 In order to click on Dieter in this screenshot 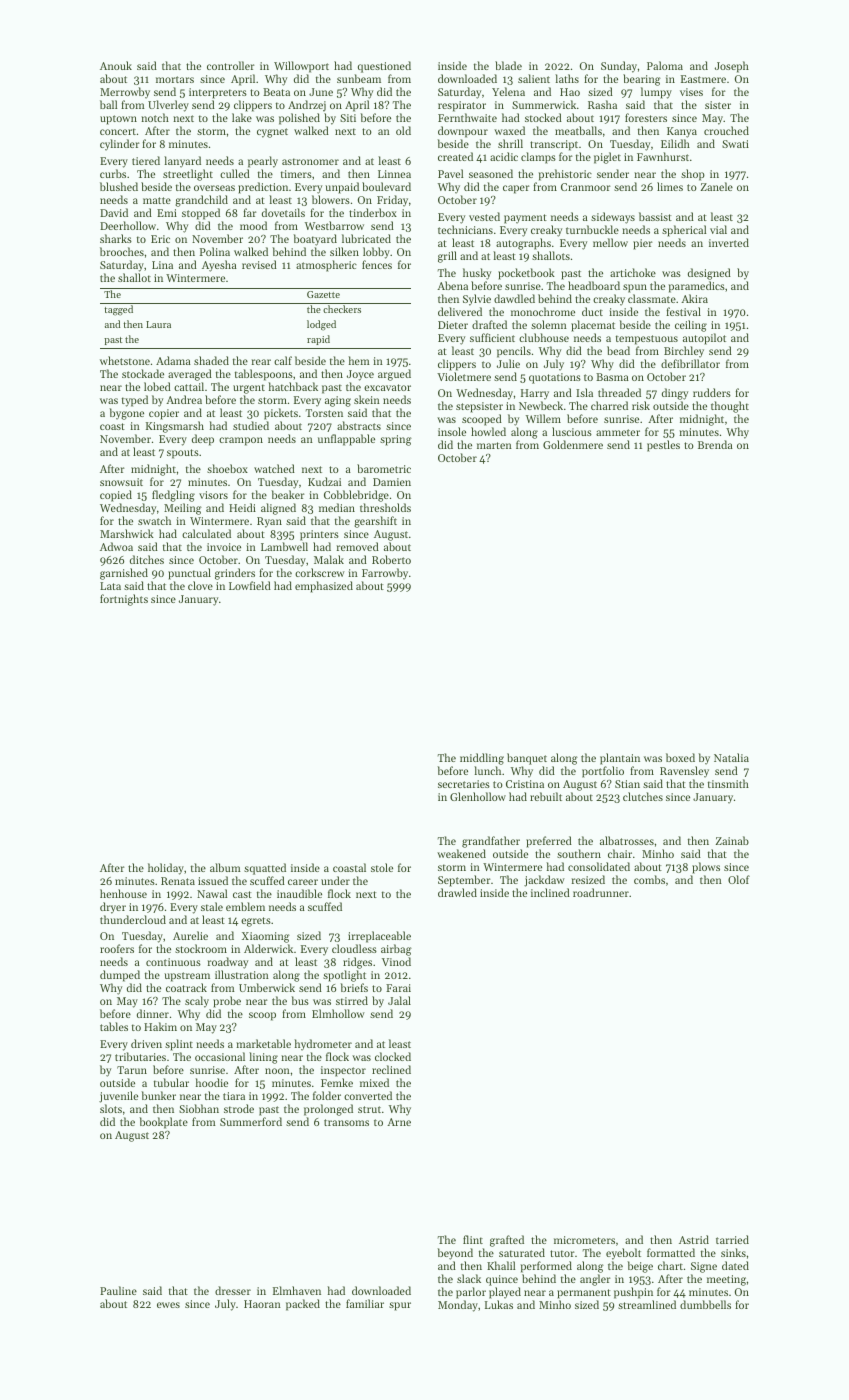, I will do `click(453, 325)`.
